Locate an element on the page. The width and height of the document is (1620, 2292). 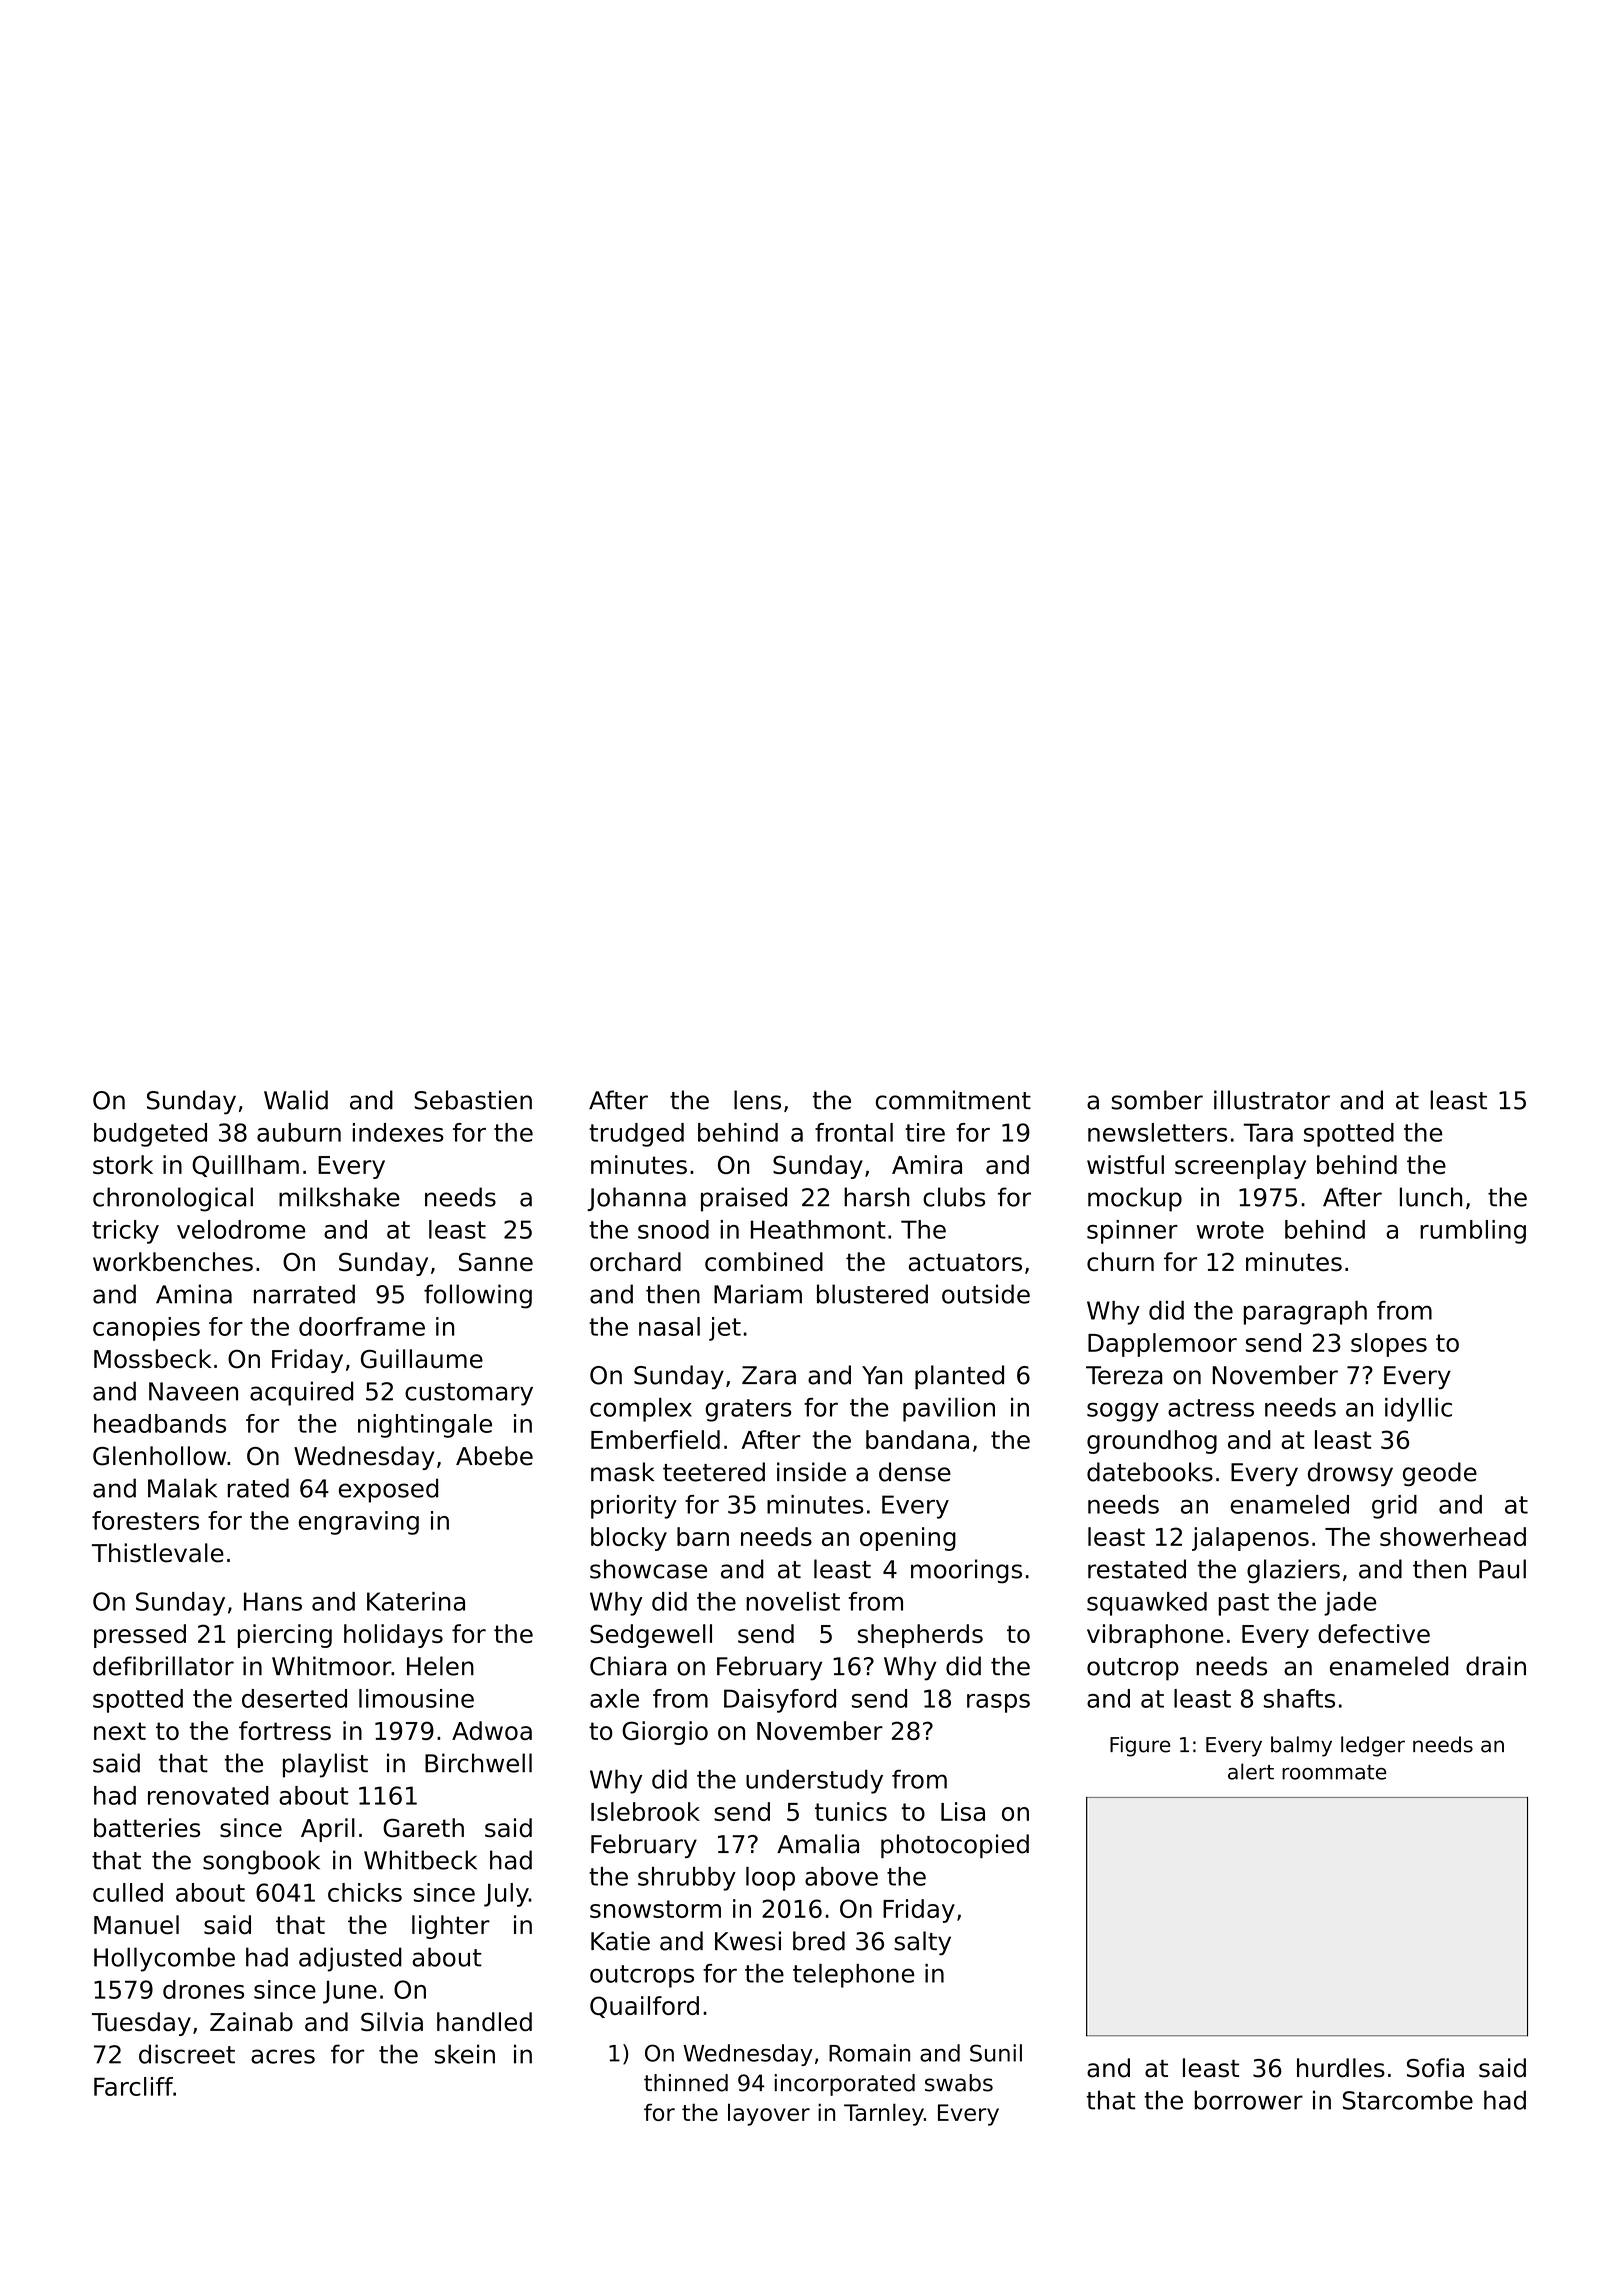
layover is located at coordinates (769, 2114).
